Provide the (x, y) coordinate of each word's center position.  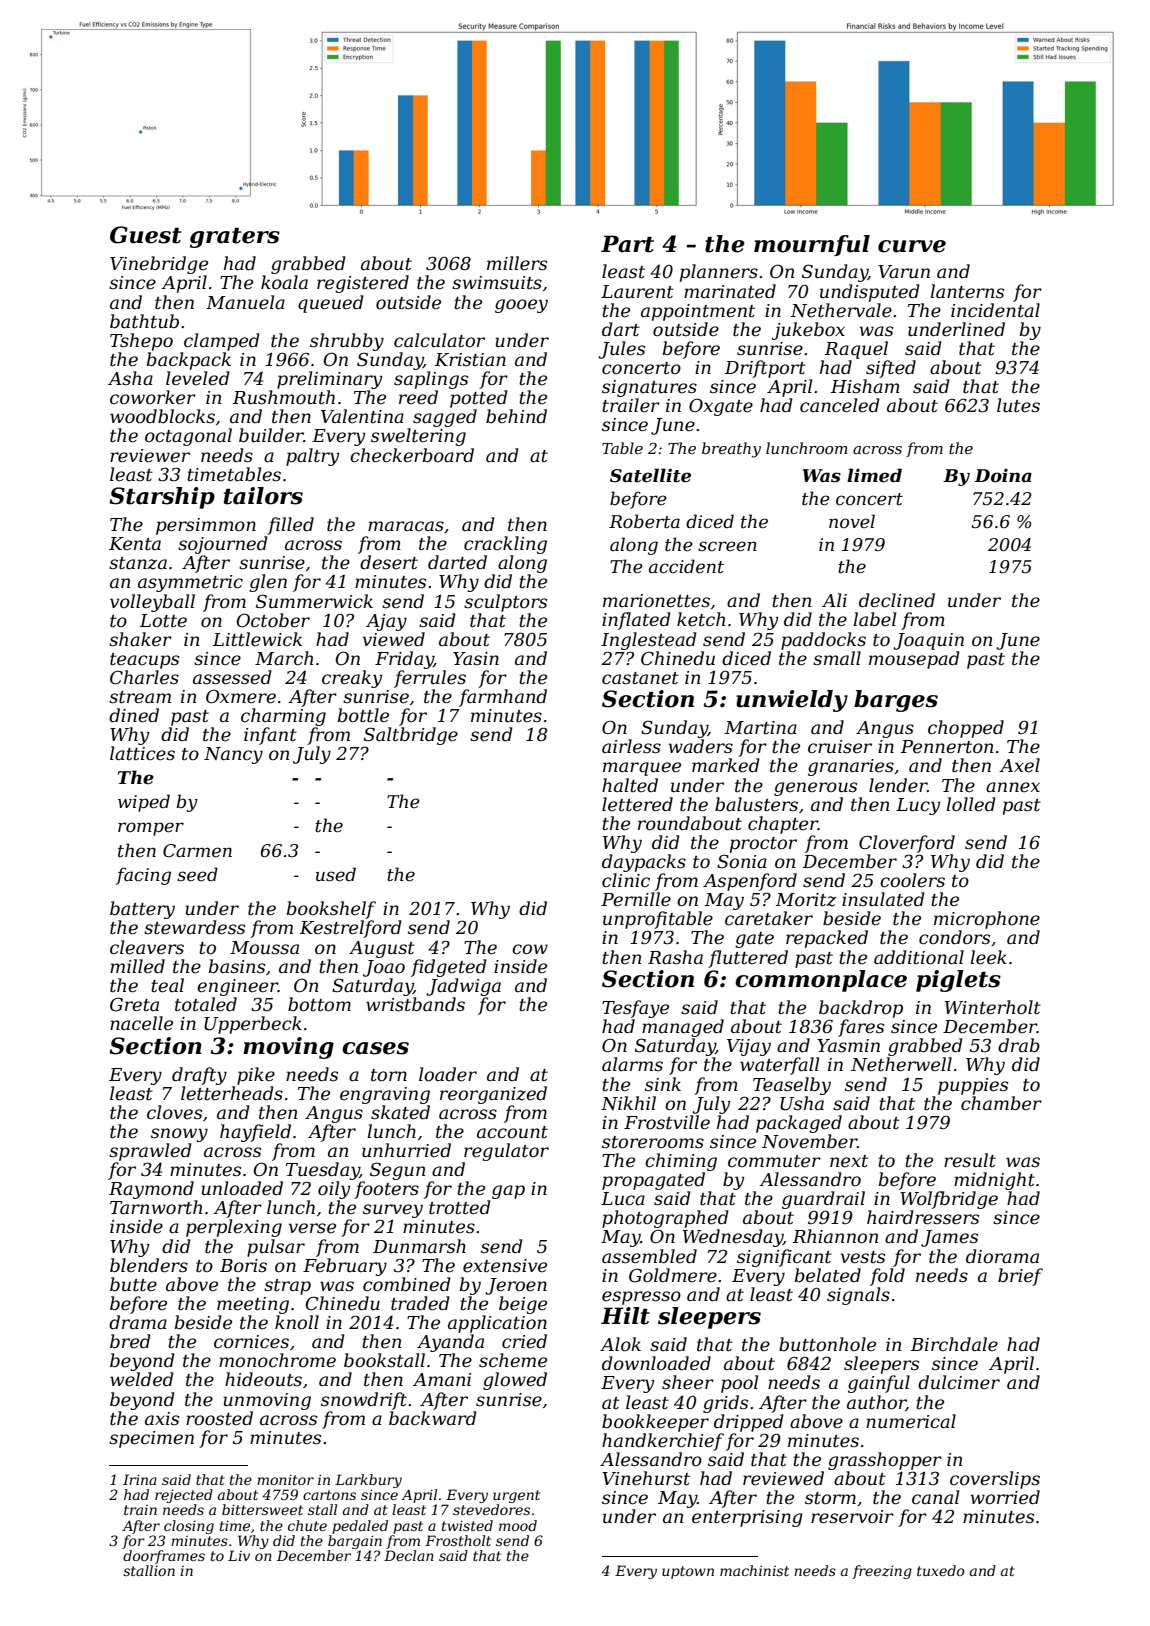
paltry (312, 457)
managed (683, 1028)
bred (130, 1341)
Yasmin (848, 1046)
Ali (834, 600)
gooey (521, 306)
